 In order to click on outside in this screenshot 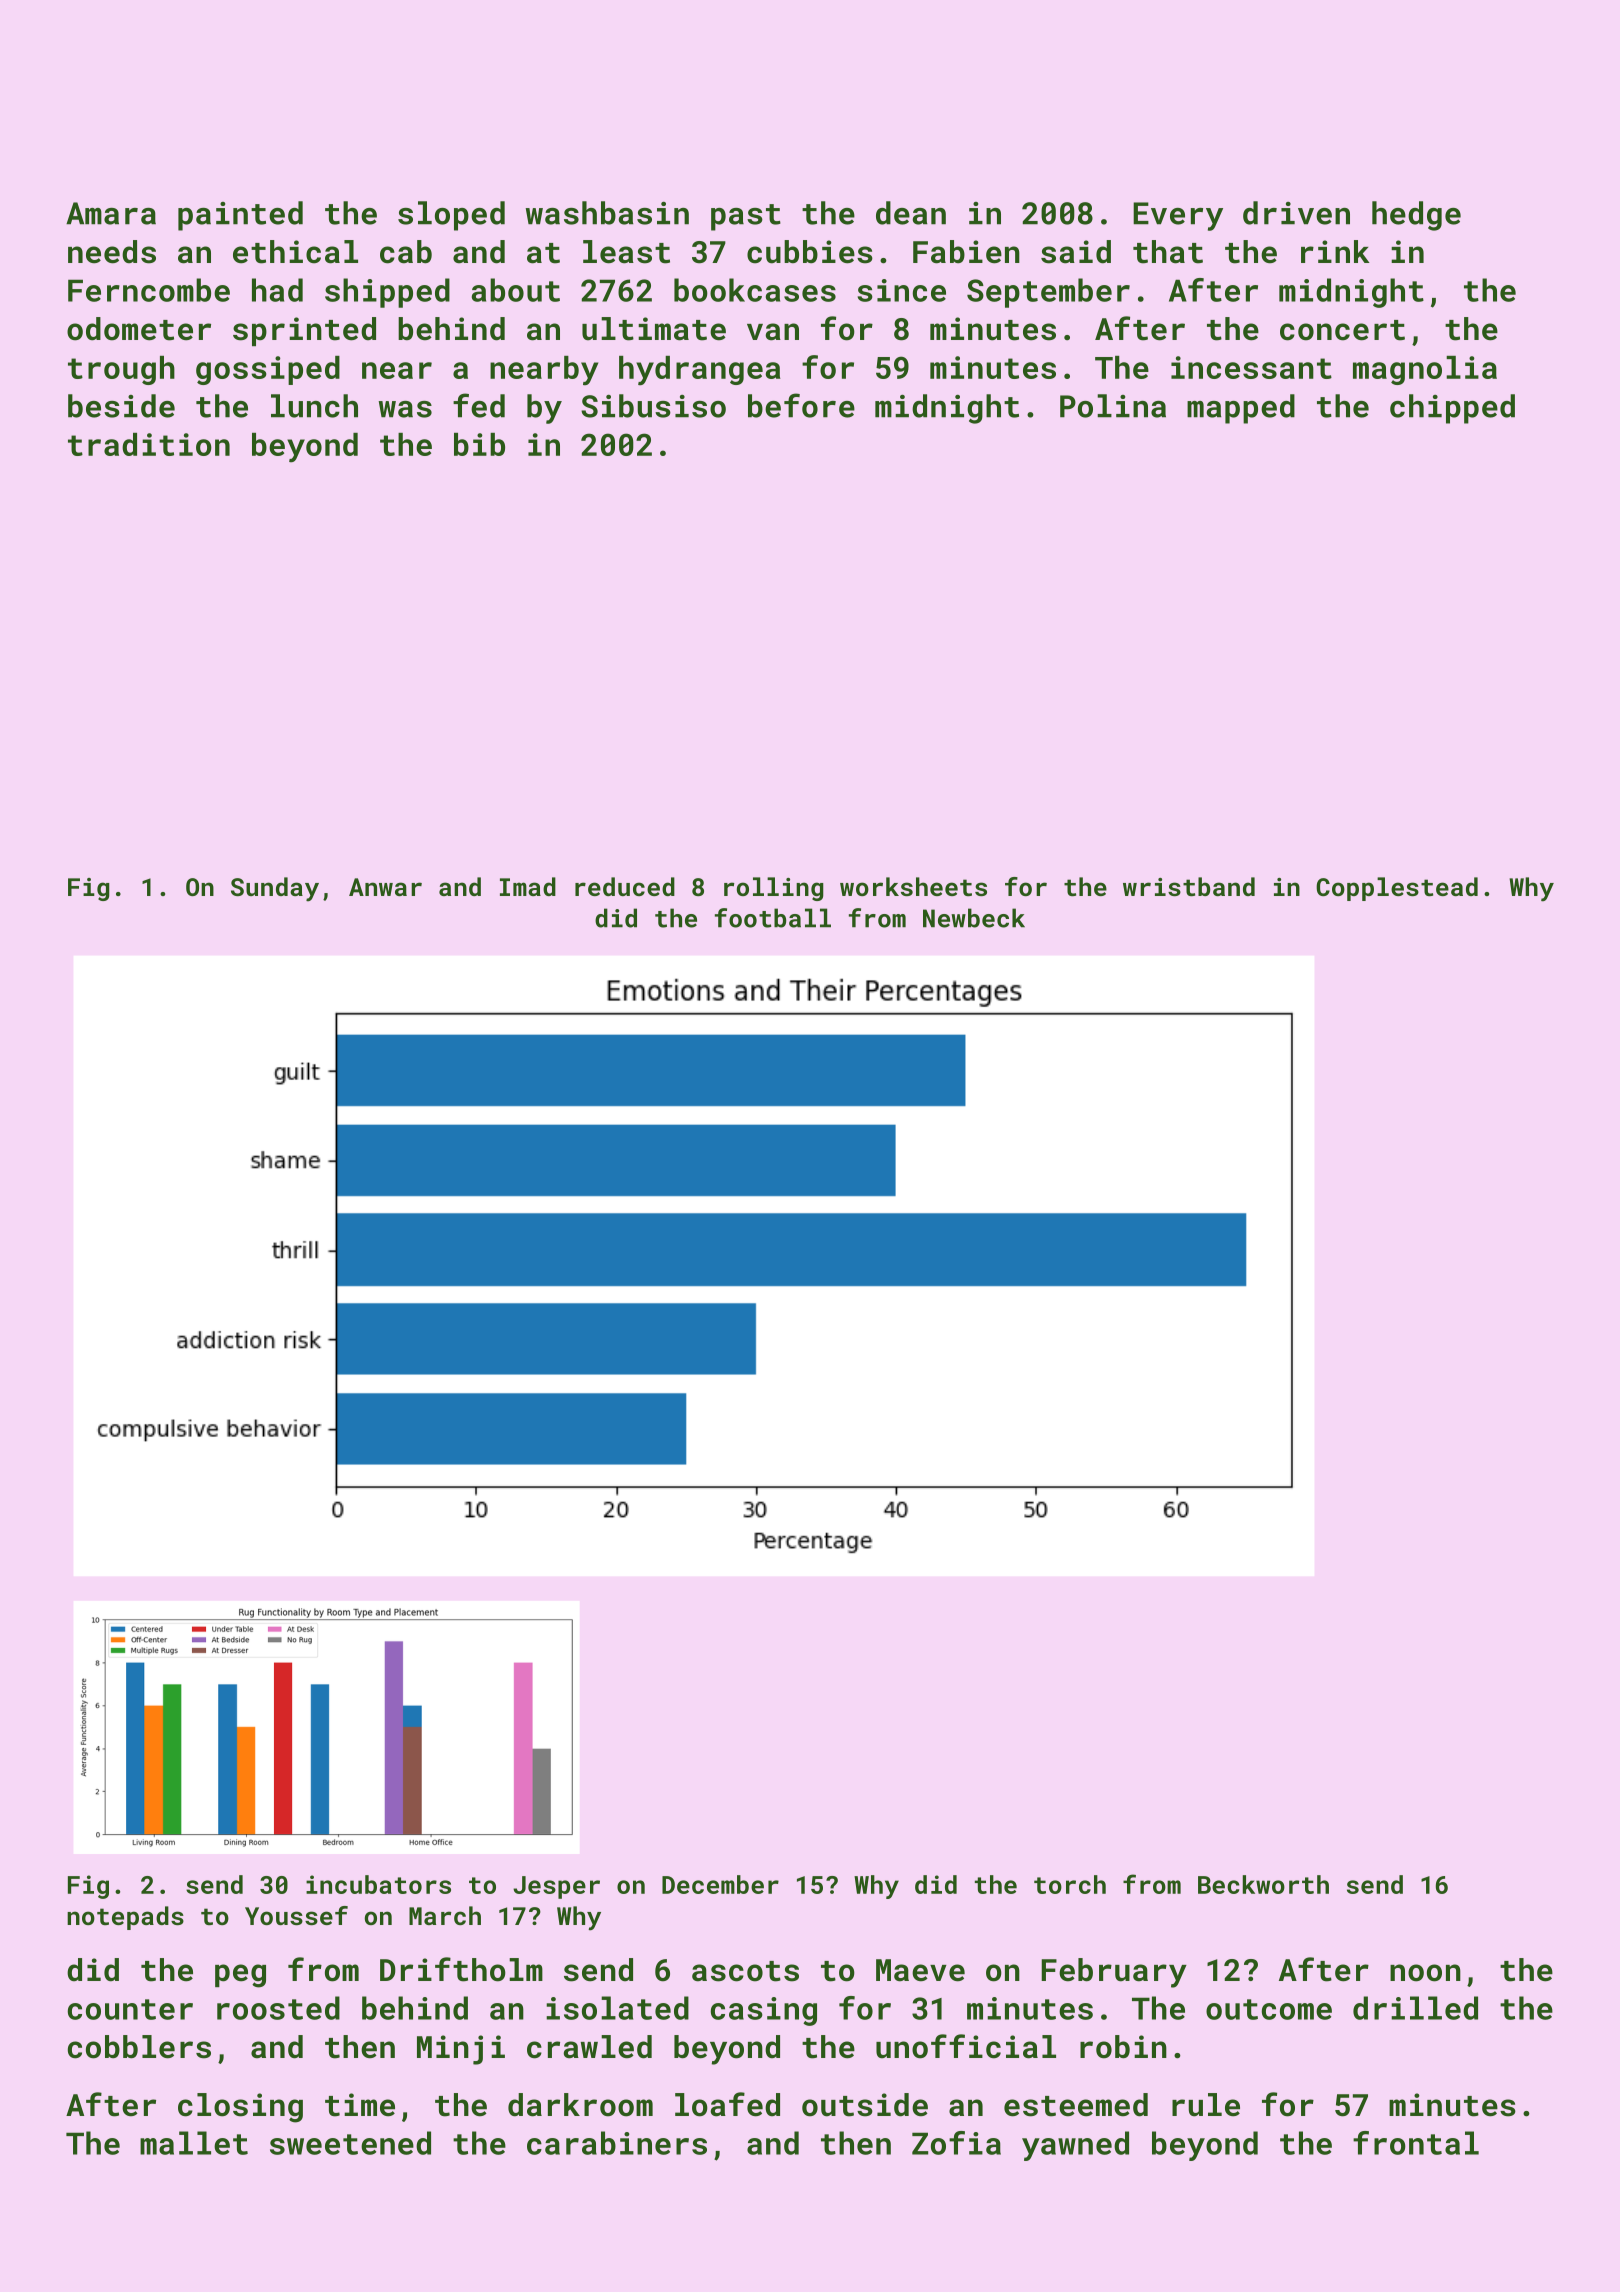, I will do `click(865, 2105)`.
